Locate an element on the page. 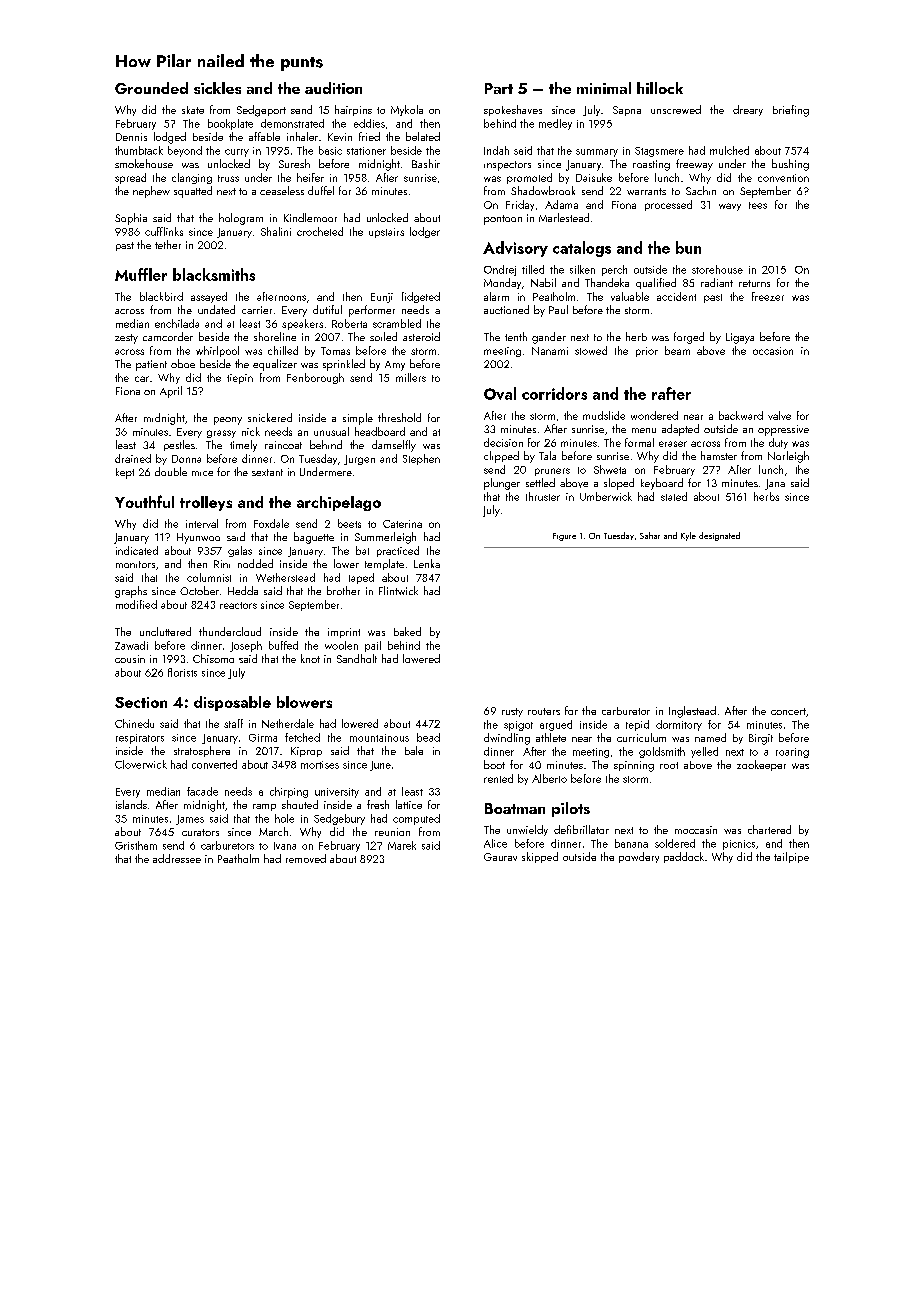 The height and width of the document is (1308, 924). backward is located at coordinates (741, 415).
